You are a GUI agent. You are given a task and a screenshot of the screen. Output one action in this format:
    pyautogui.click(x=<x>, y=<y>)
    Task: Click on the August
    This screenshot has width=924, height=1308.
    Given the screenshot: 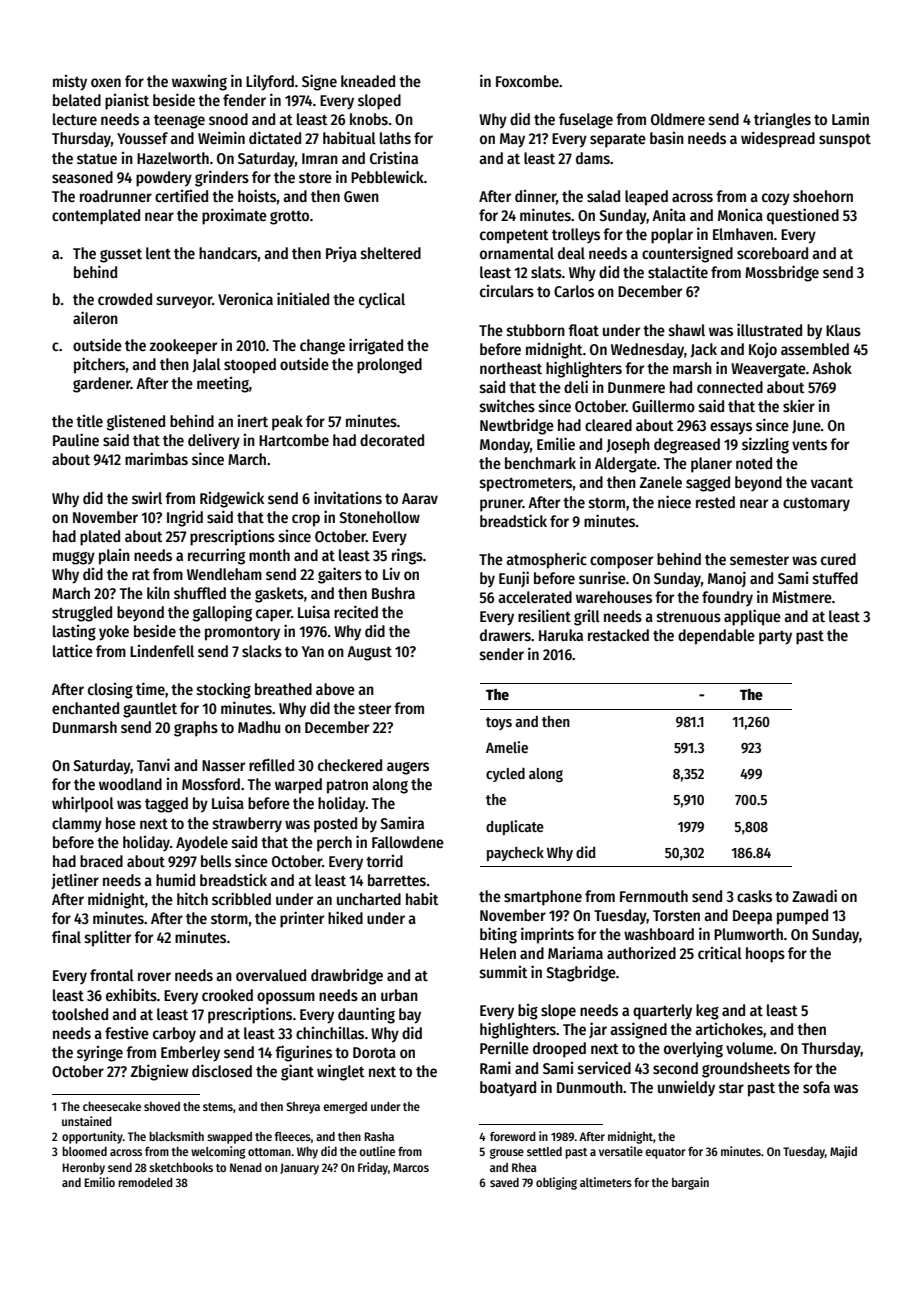 What is the action you would take?
    pyautogui.click(x=369, y=653)
